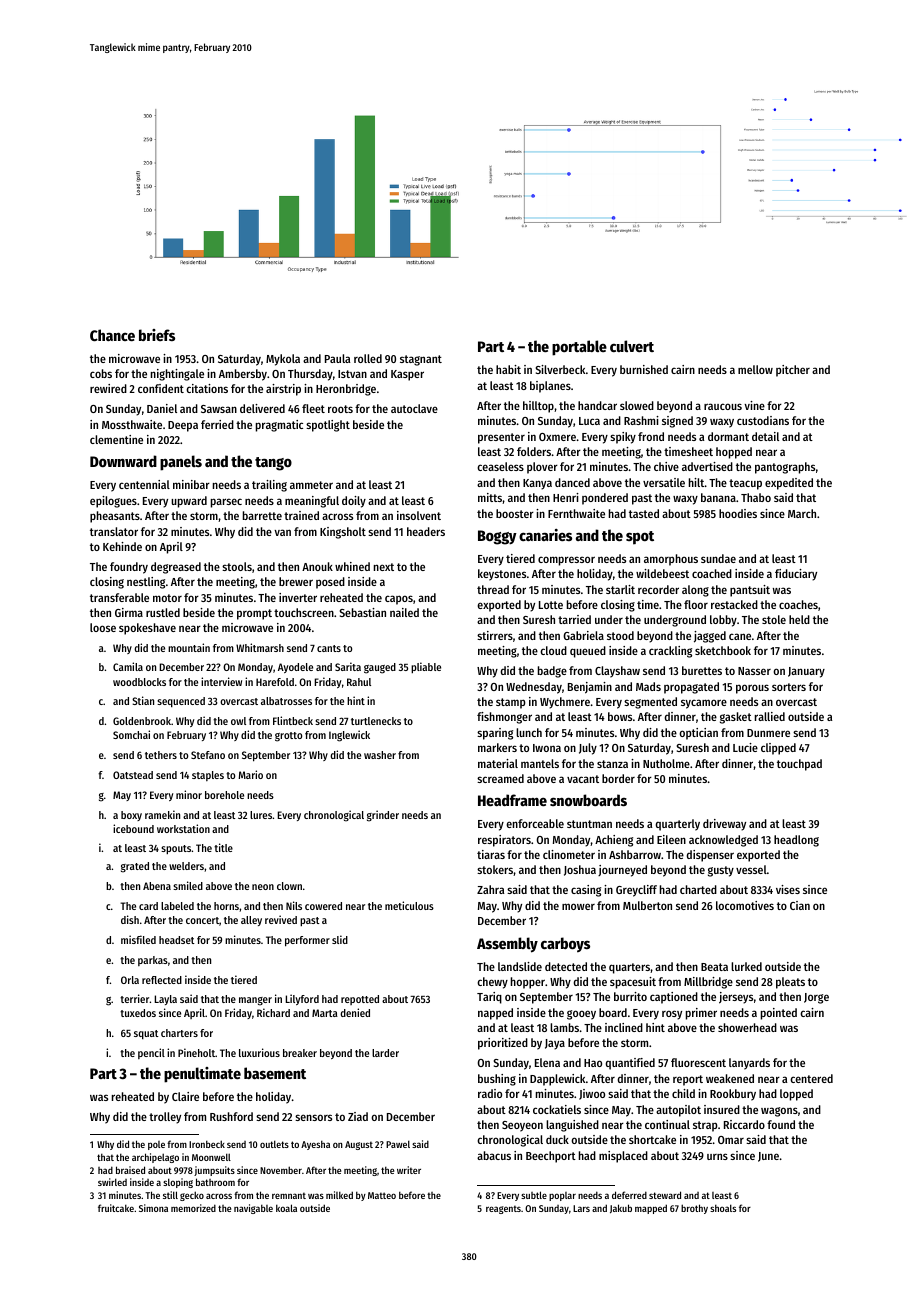 The image size is (924, 1308). Describe the element at coordinates (789, 484) in the screenshot. I see `expedited` at that location.
